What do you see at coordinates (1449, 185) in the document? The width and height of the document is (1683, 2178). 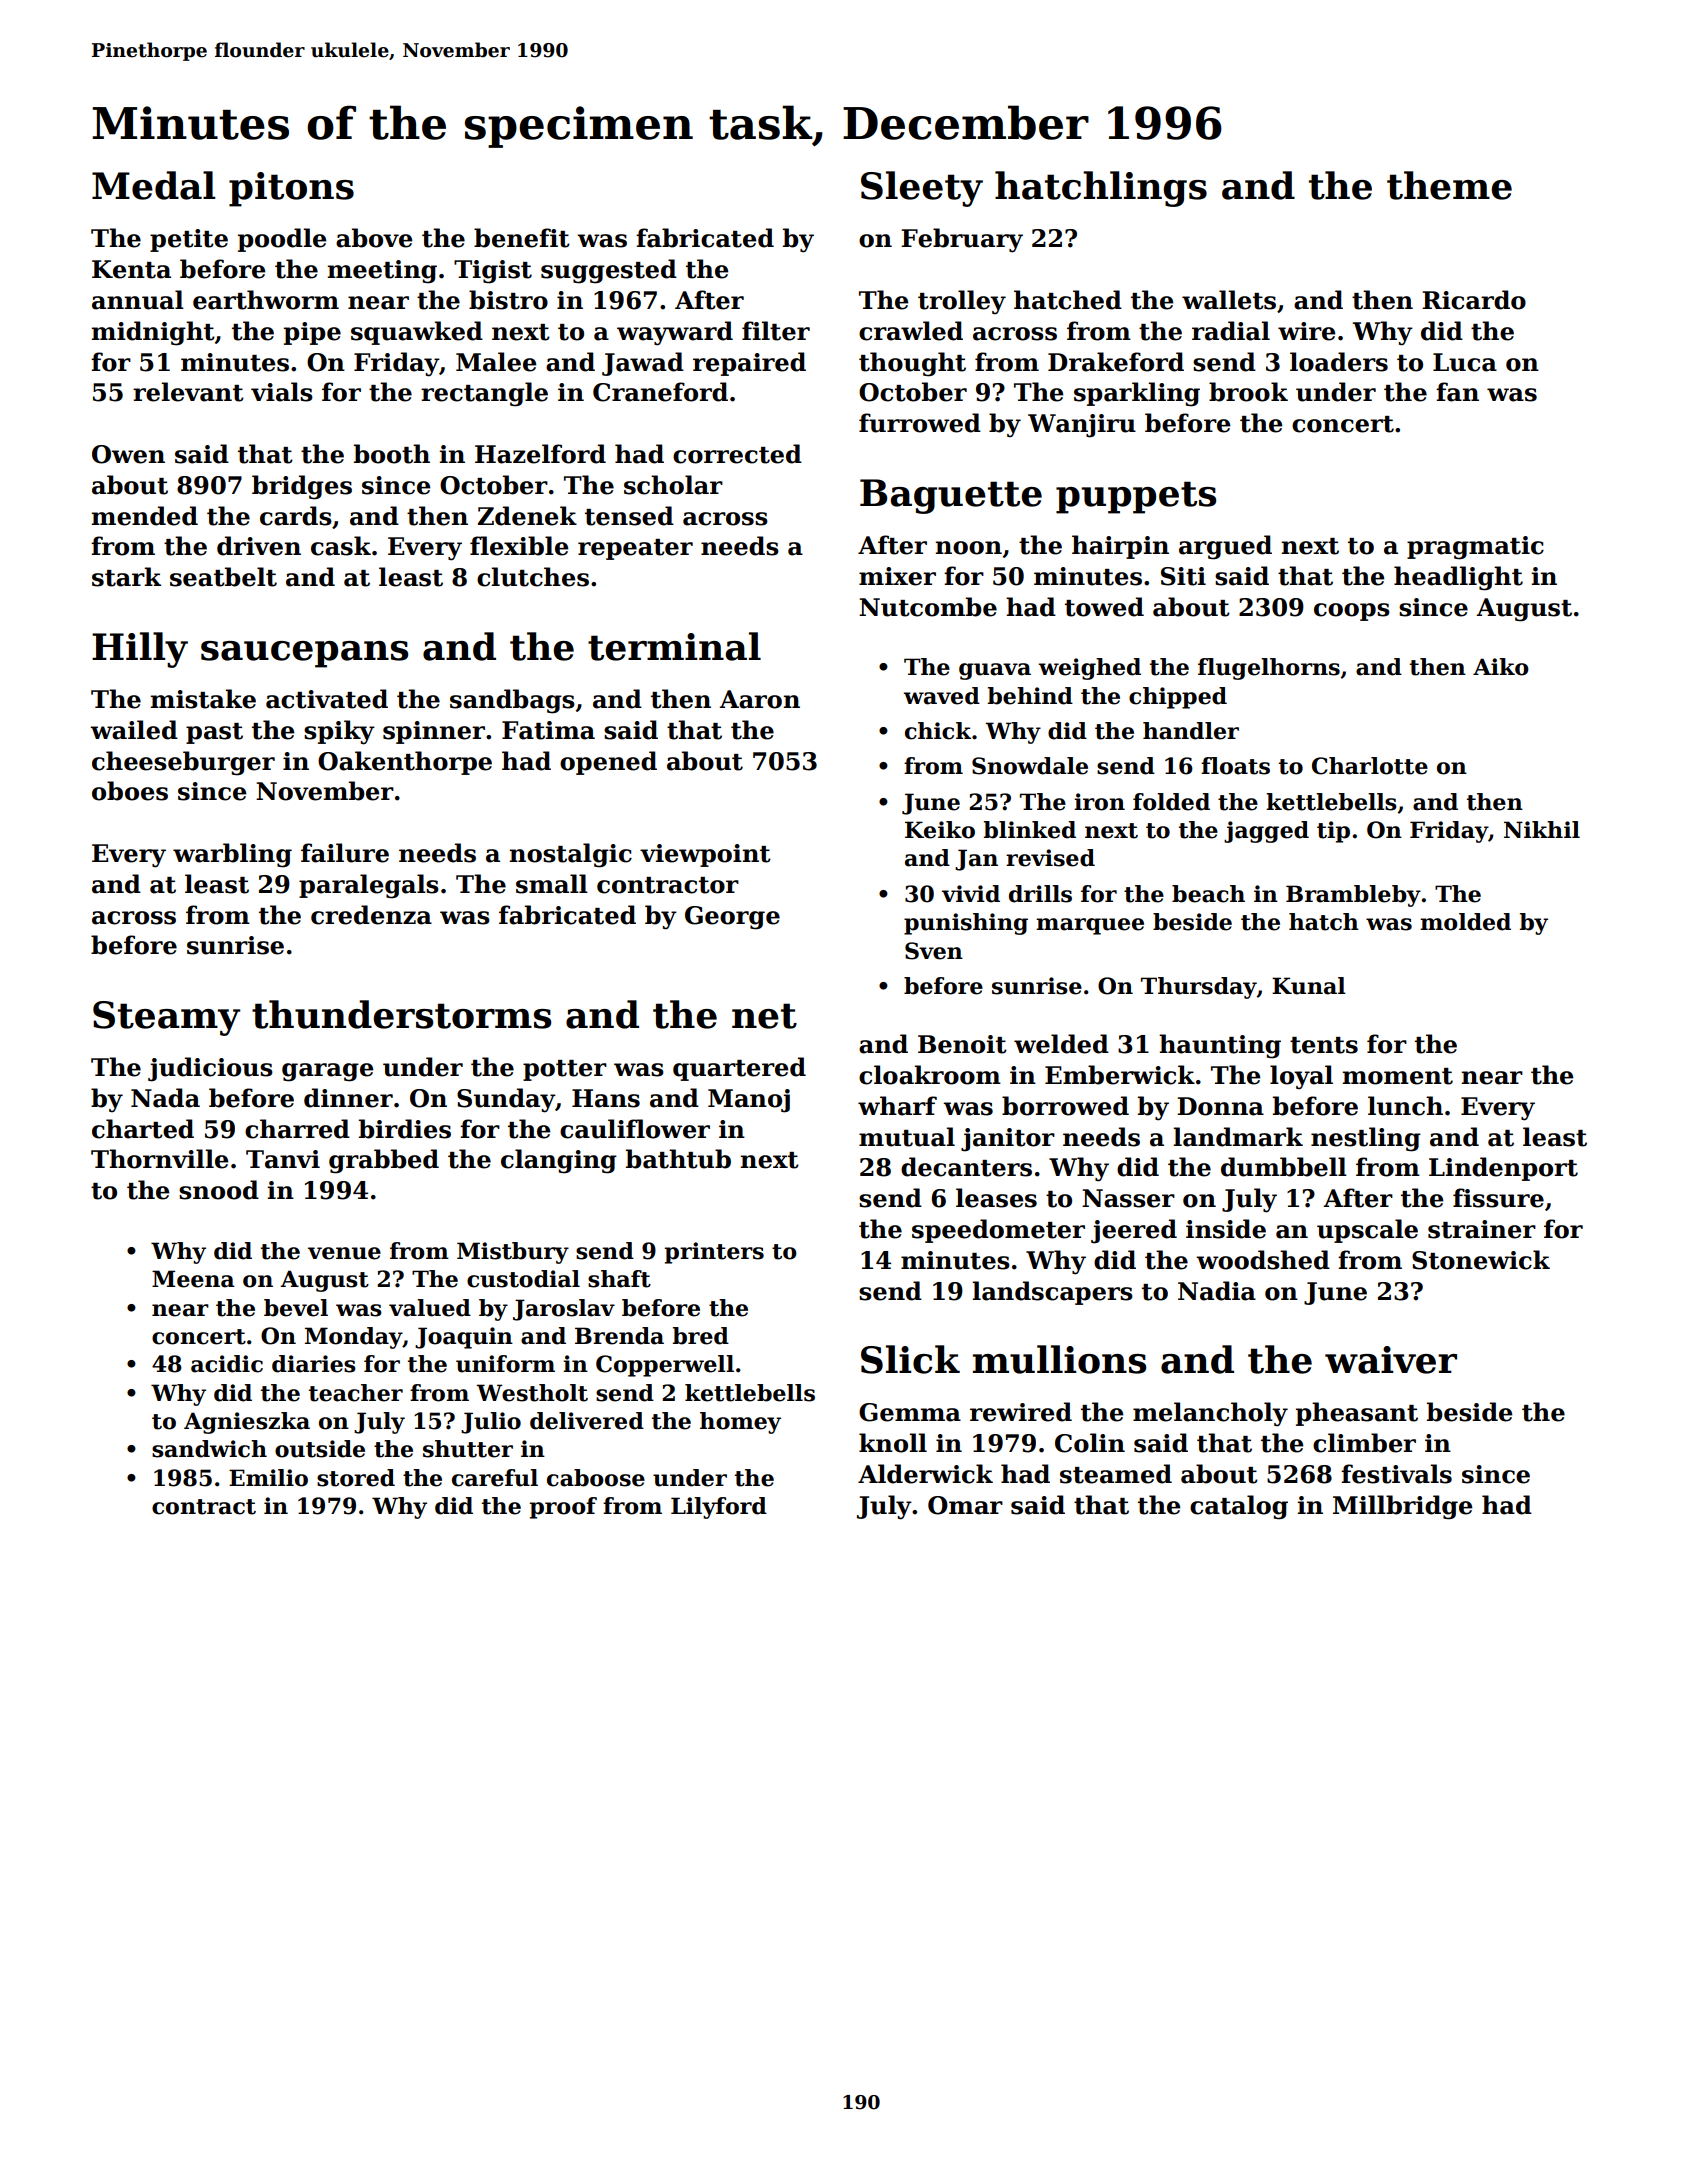 I see `theme` at bounding box center [1449, 185].
